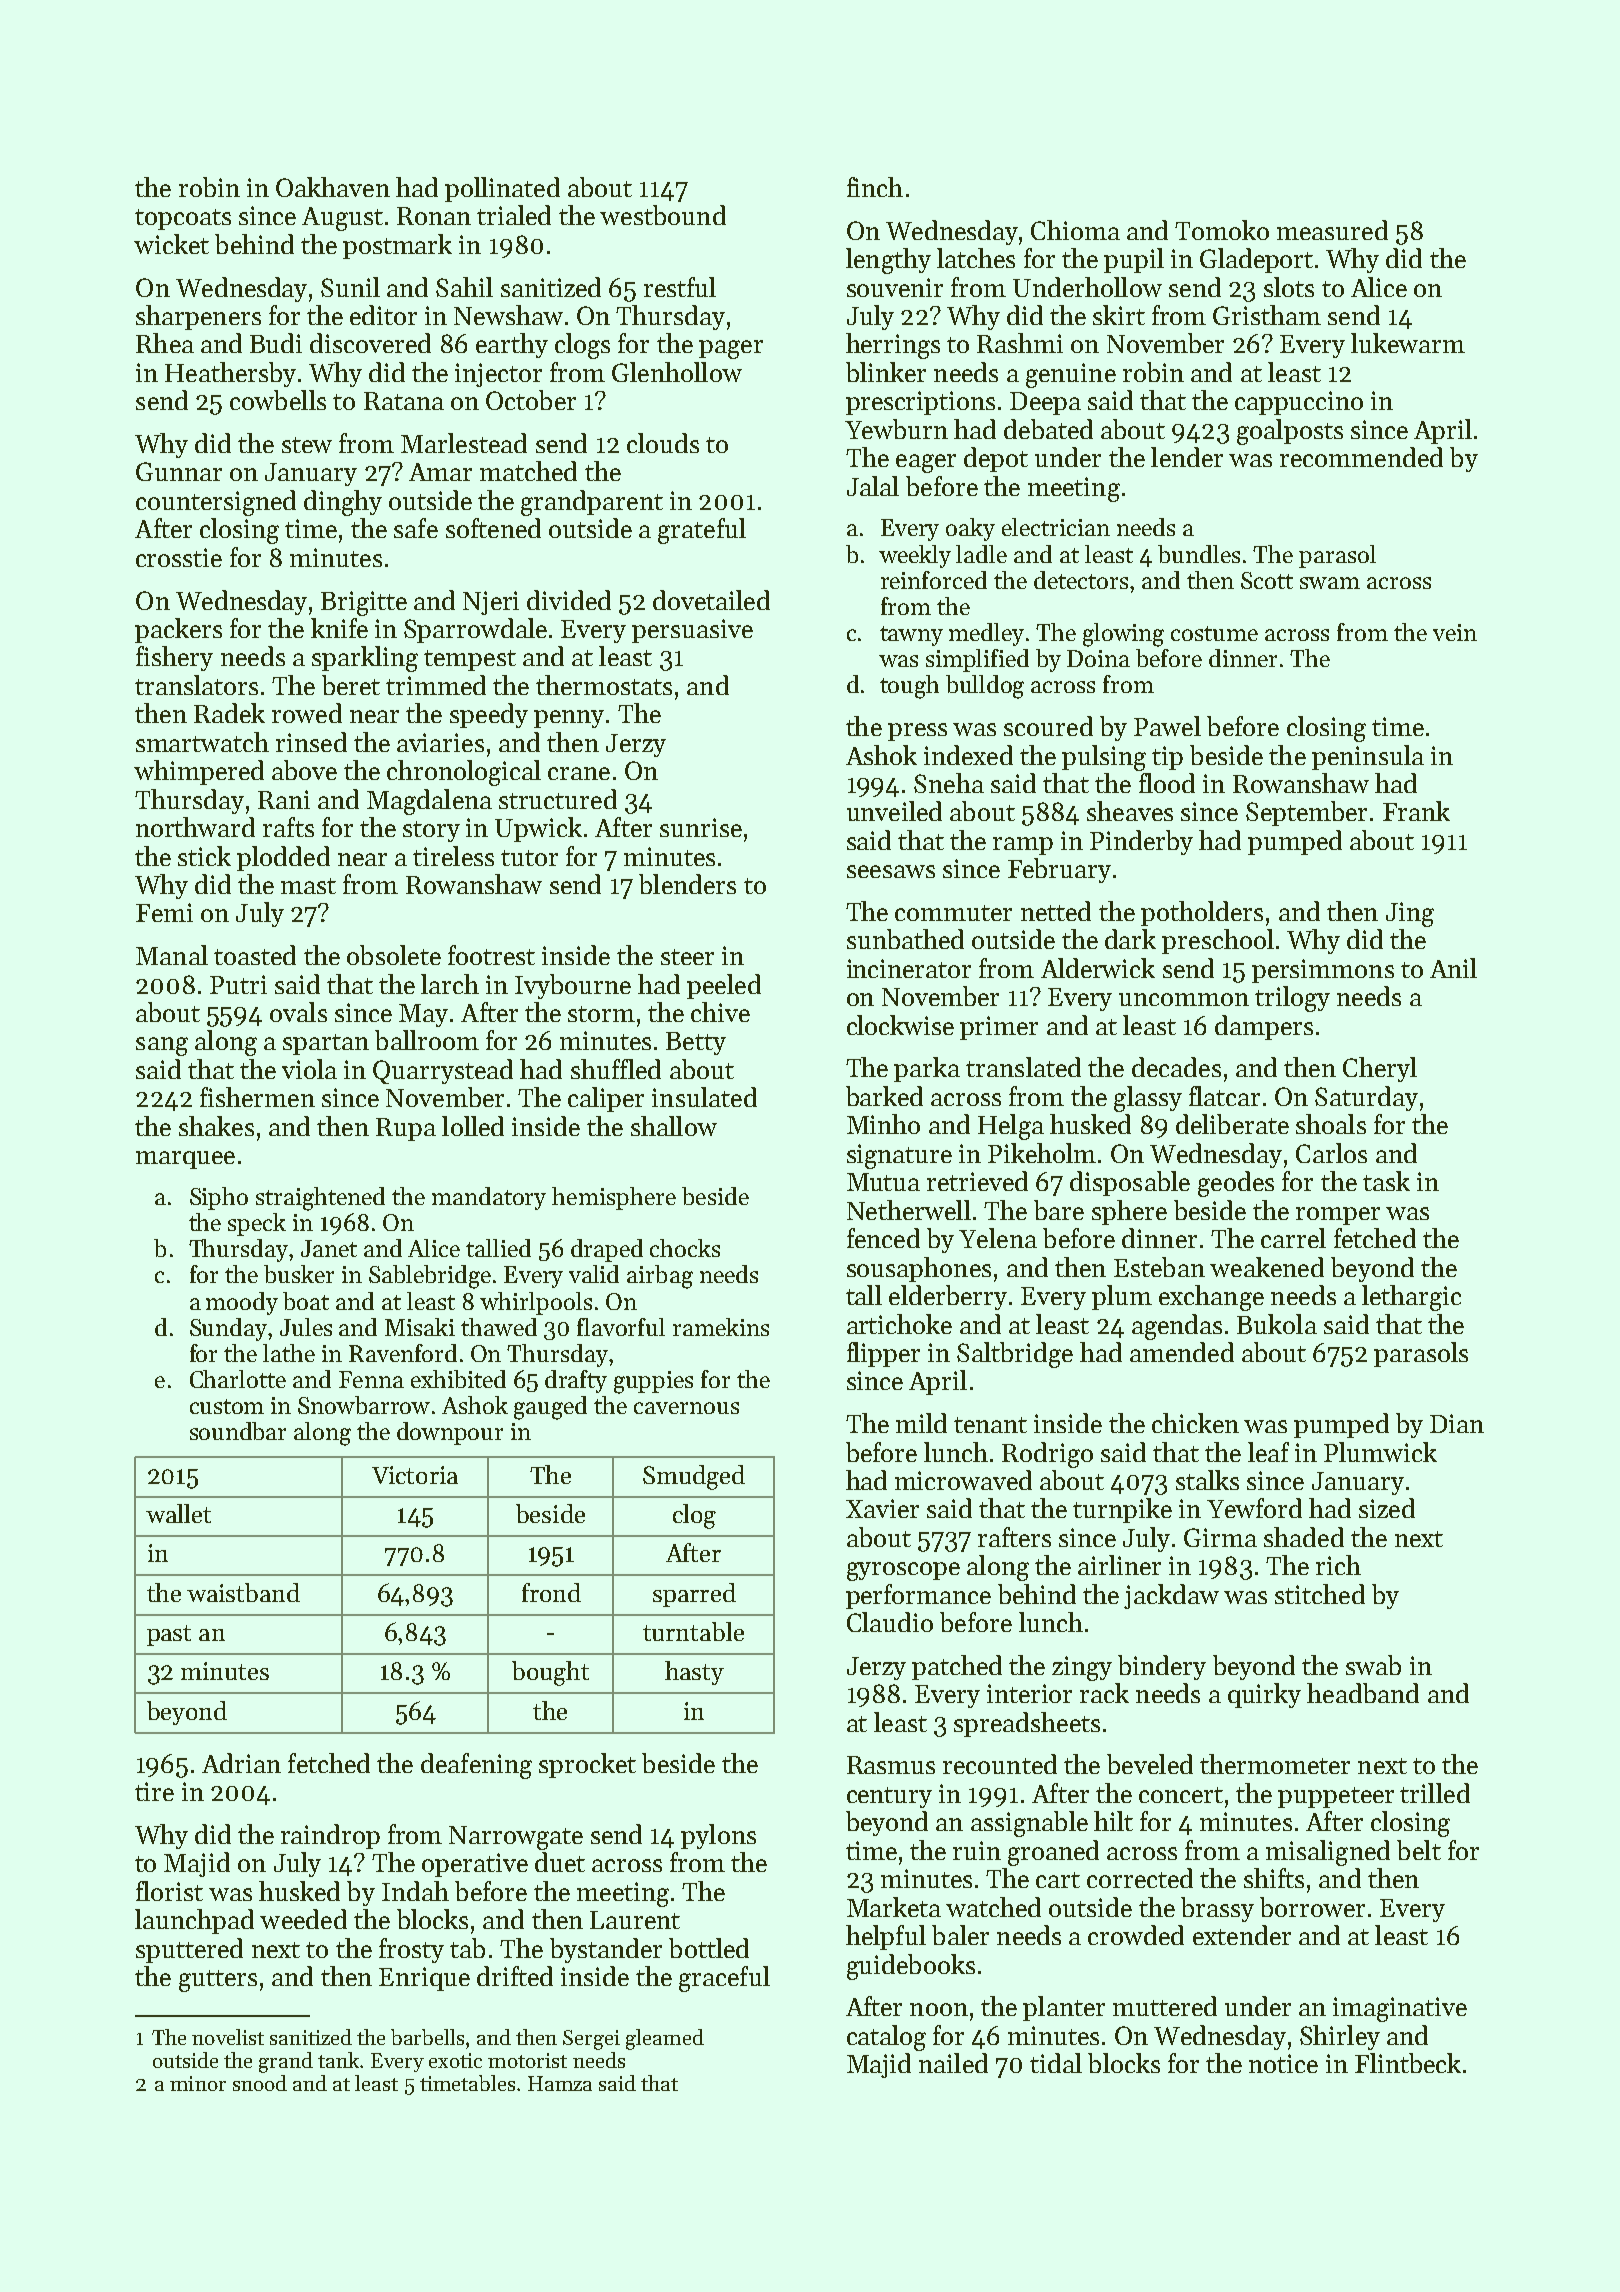 The height and width of the document is (2292, 1620). What do you see at coordinates (663, 215) in the document?
I see `westbound` at bounding box center [663, 215].
